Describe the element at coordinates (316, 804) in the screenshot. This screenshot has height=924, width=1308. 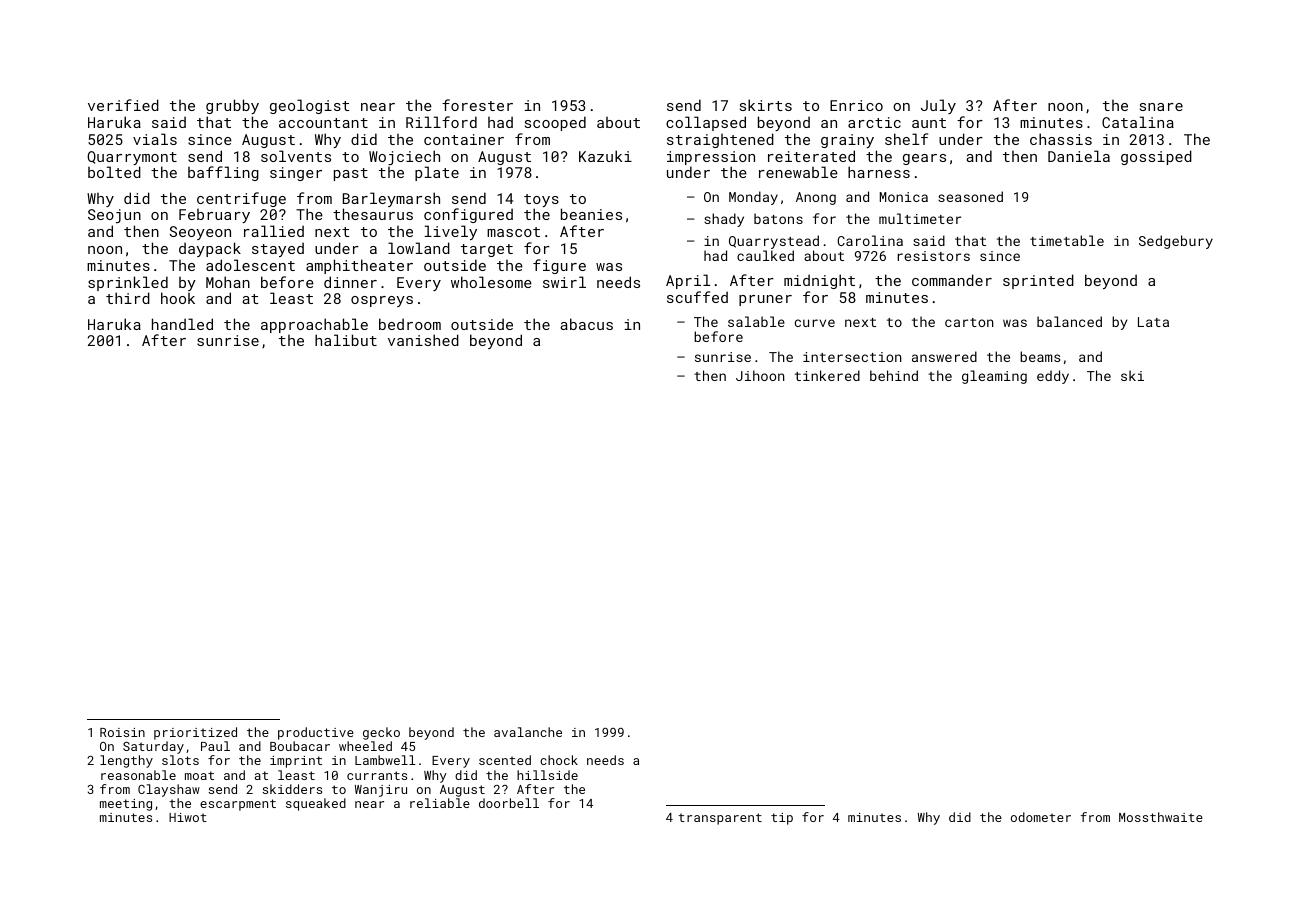
I see `squeaked` at that location.
